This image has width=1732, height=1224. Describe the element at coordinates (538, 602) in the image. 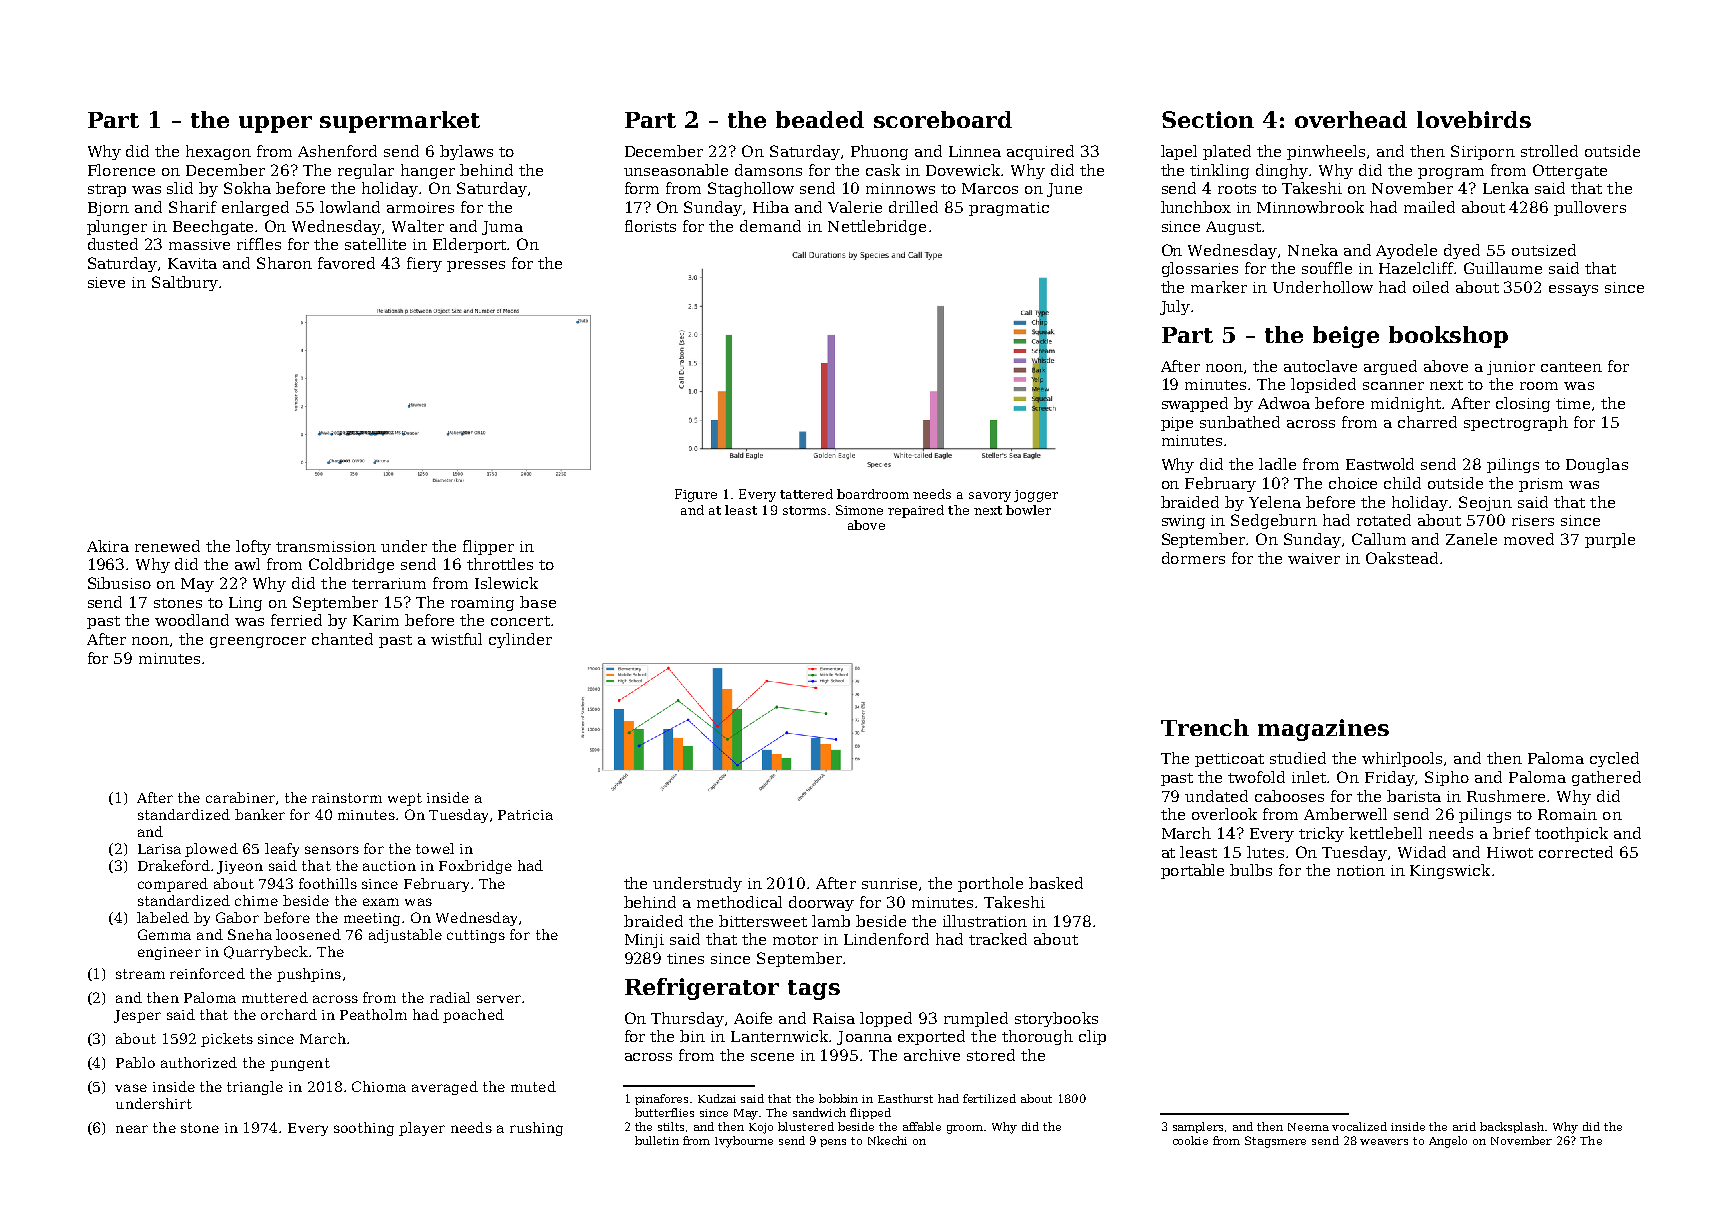

I see `base` at that location.
